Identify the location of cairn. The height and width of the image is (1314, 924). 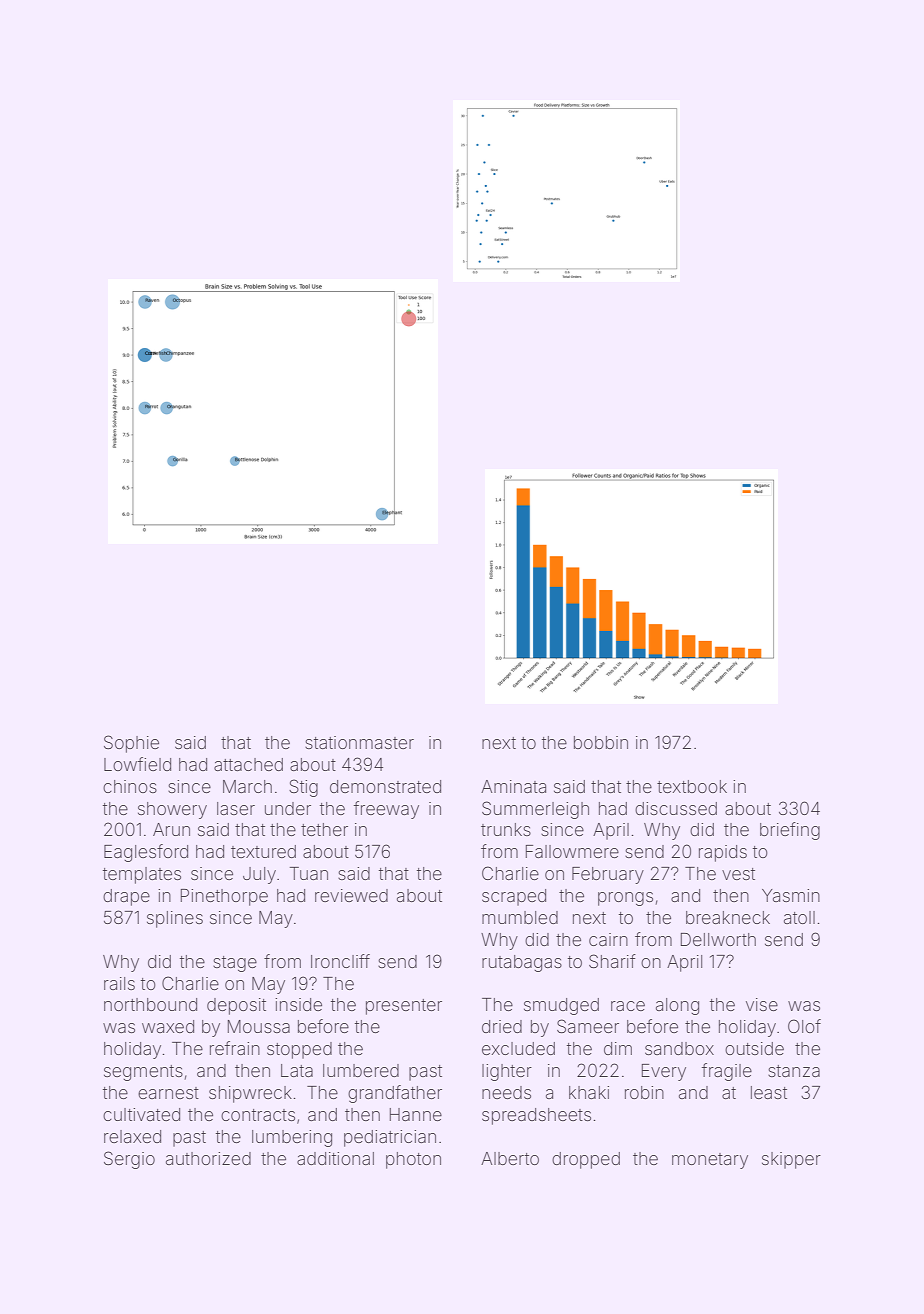
(608, 939).
